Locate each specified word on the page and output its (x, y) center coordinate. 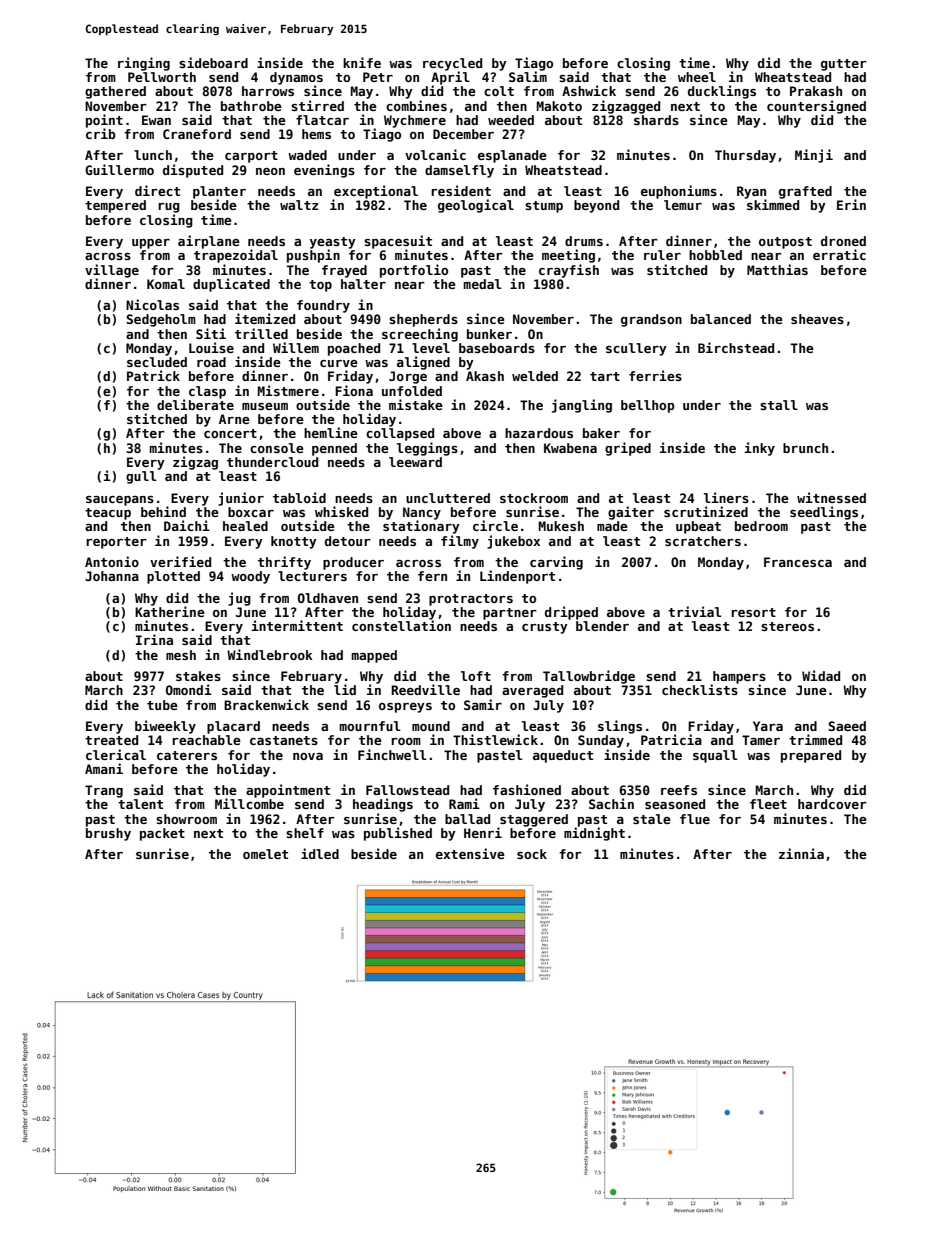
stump (544, 207)
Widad (821, 675)
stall (779, 405)
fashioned (527, 789)
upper (151, 244)
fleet (768, 804)
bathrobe (251, 106)
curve (339, 363)
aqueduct (563, 756)
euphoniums (679, 192)
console (277, 448)
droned (843, 241)
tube (162, 705)
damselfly (459, 171)
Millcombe (249, 803)
